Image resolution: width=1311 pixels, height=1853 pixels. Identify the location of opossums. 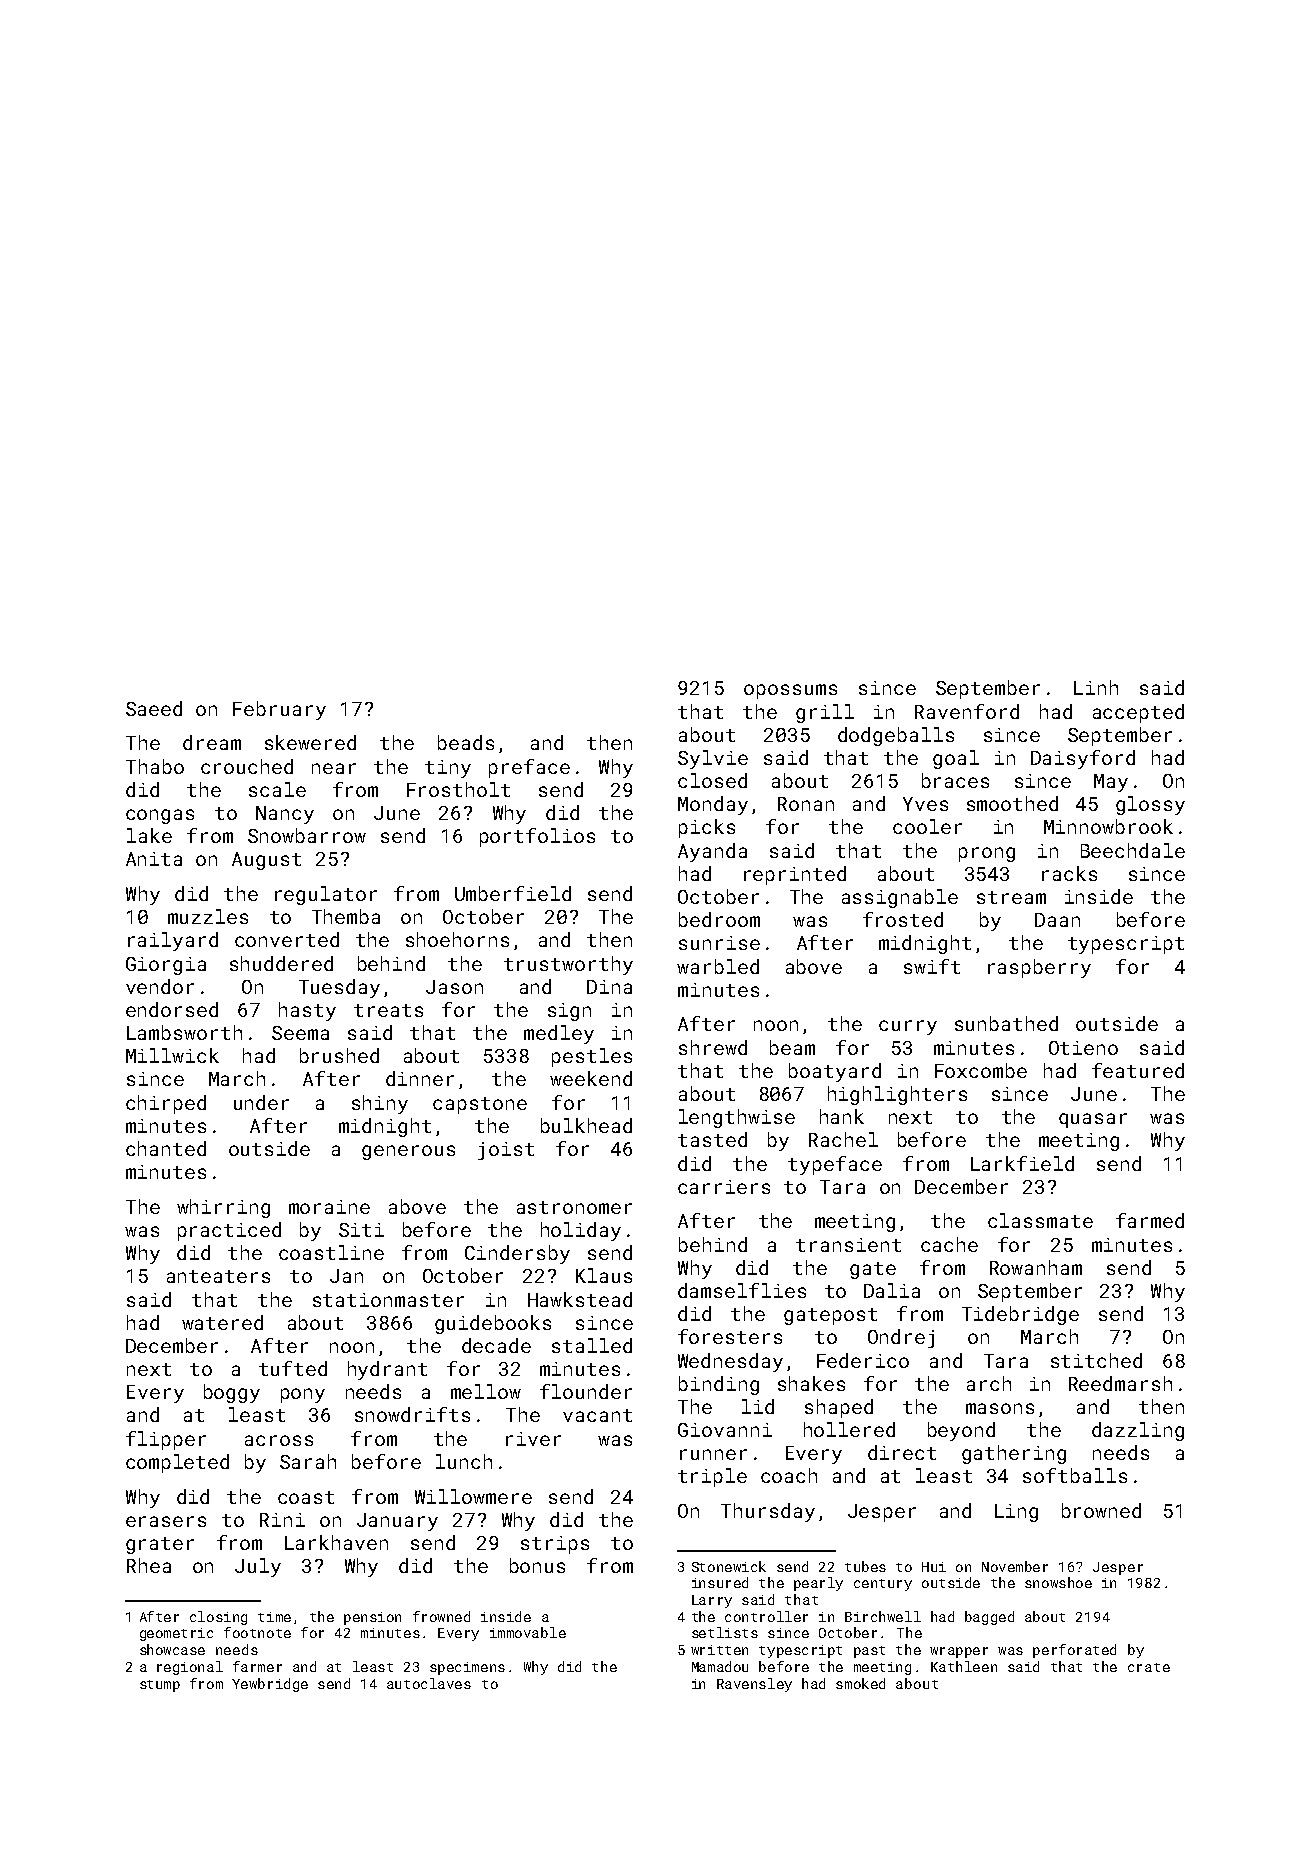
(790, 691).
